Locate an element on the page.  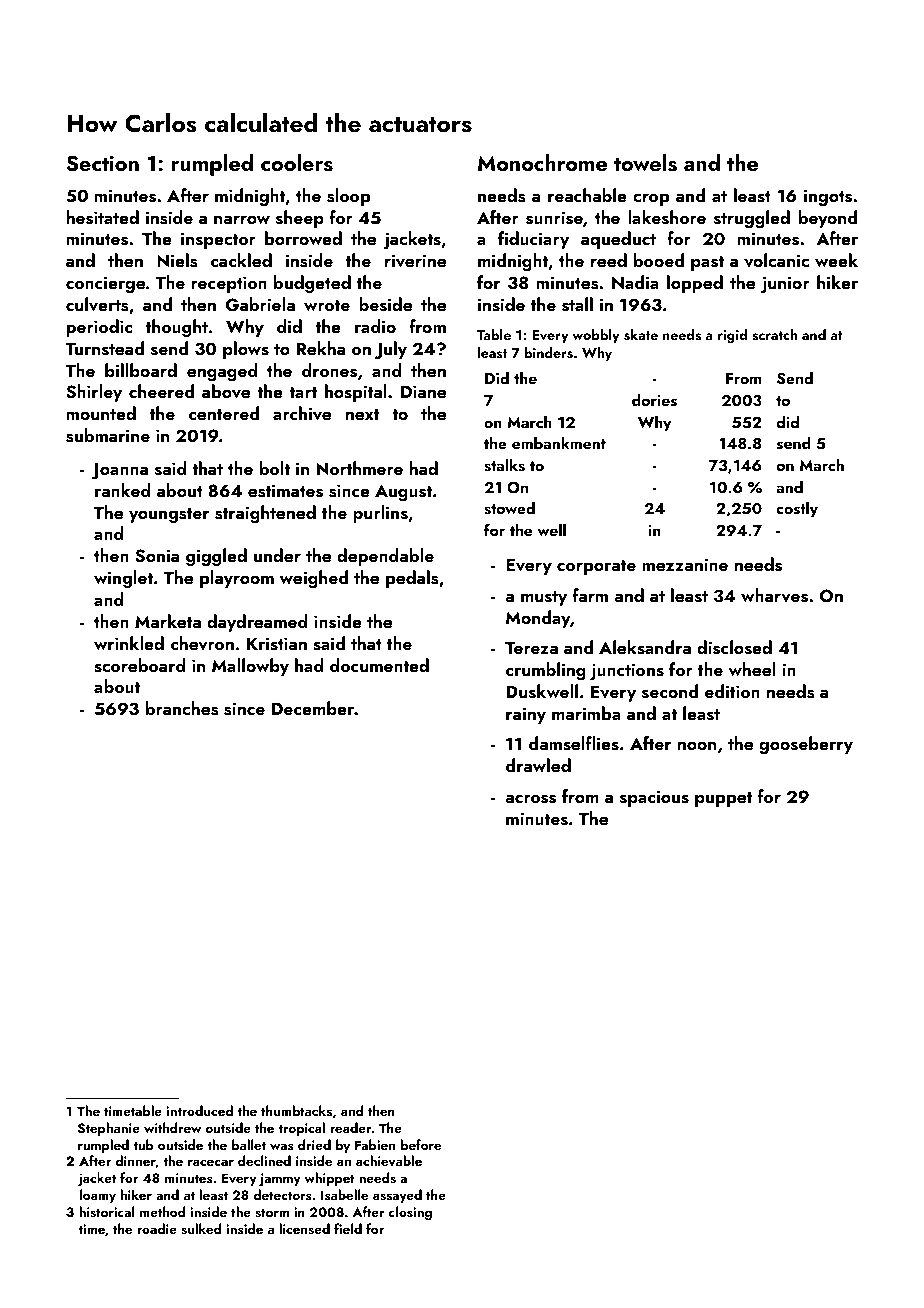
before is located at coordinates (421, 1144).
